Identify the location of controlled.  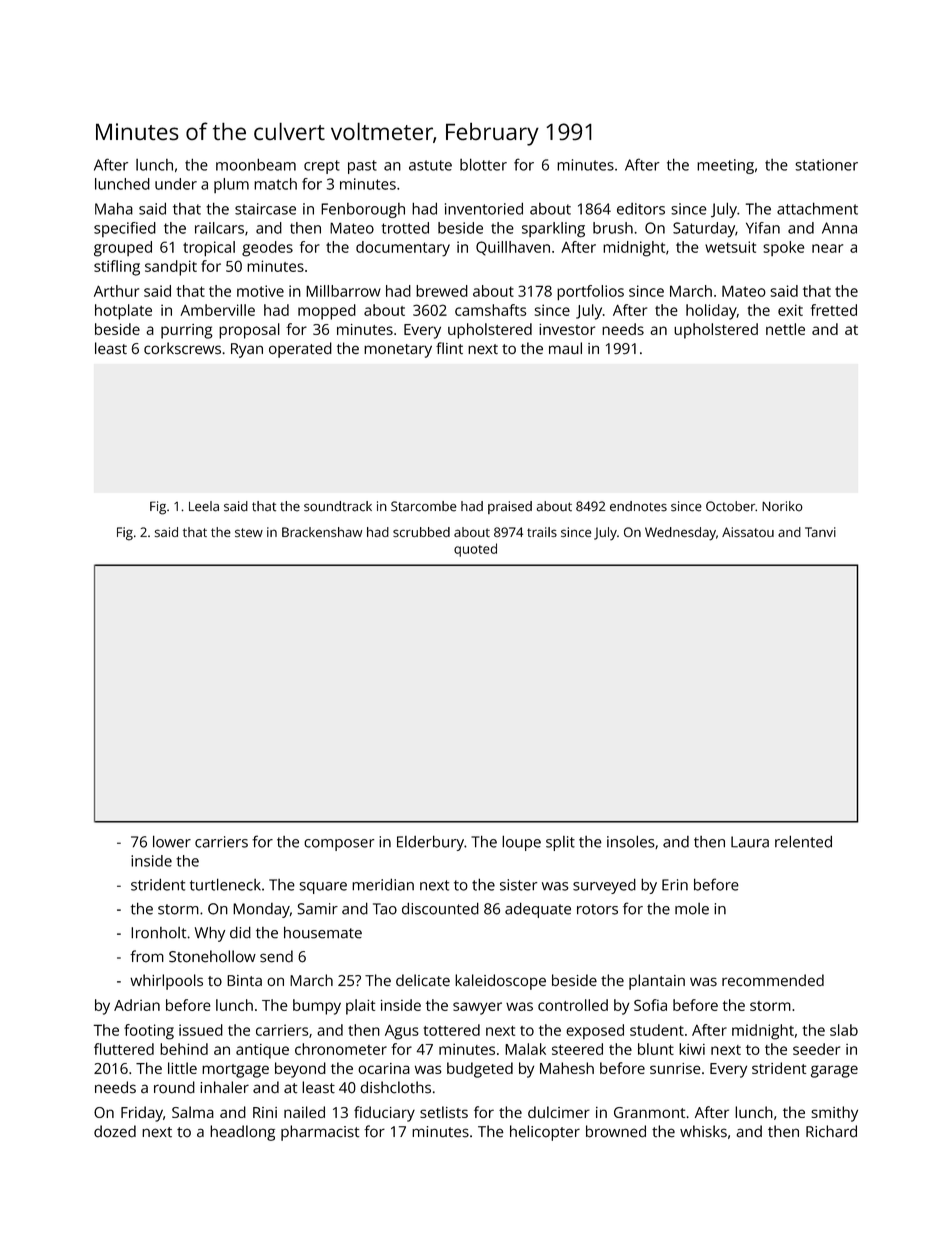
(573, 1005).
